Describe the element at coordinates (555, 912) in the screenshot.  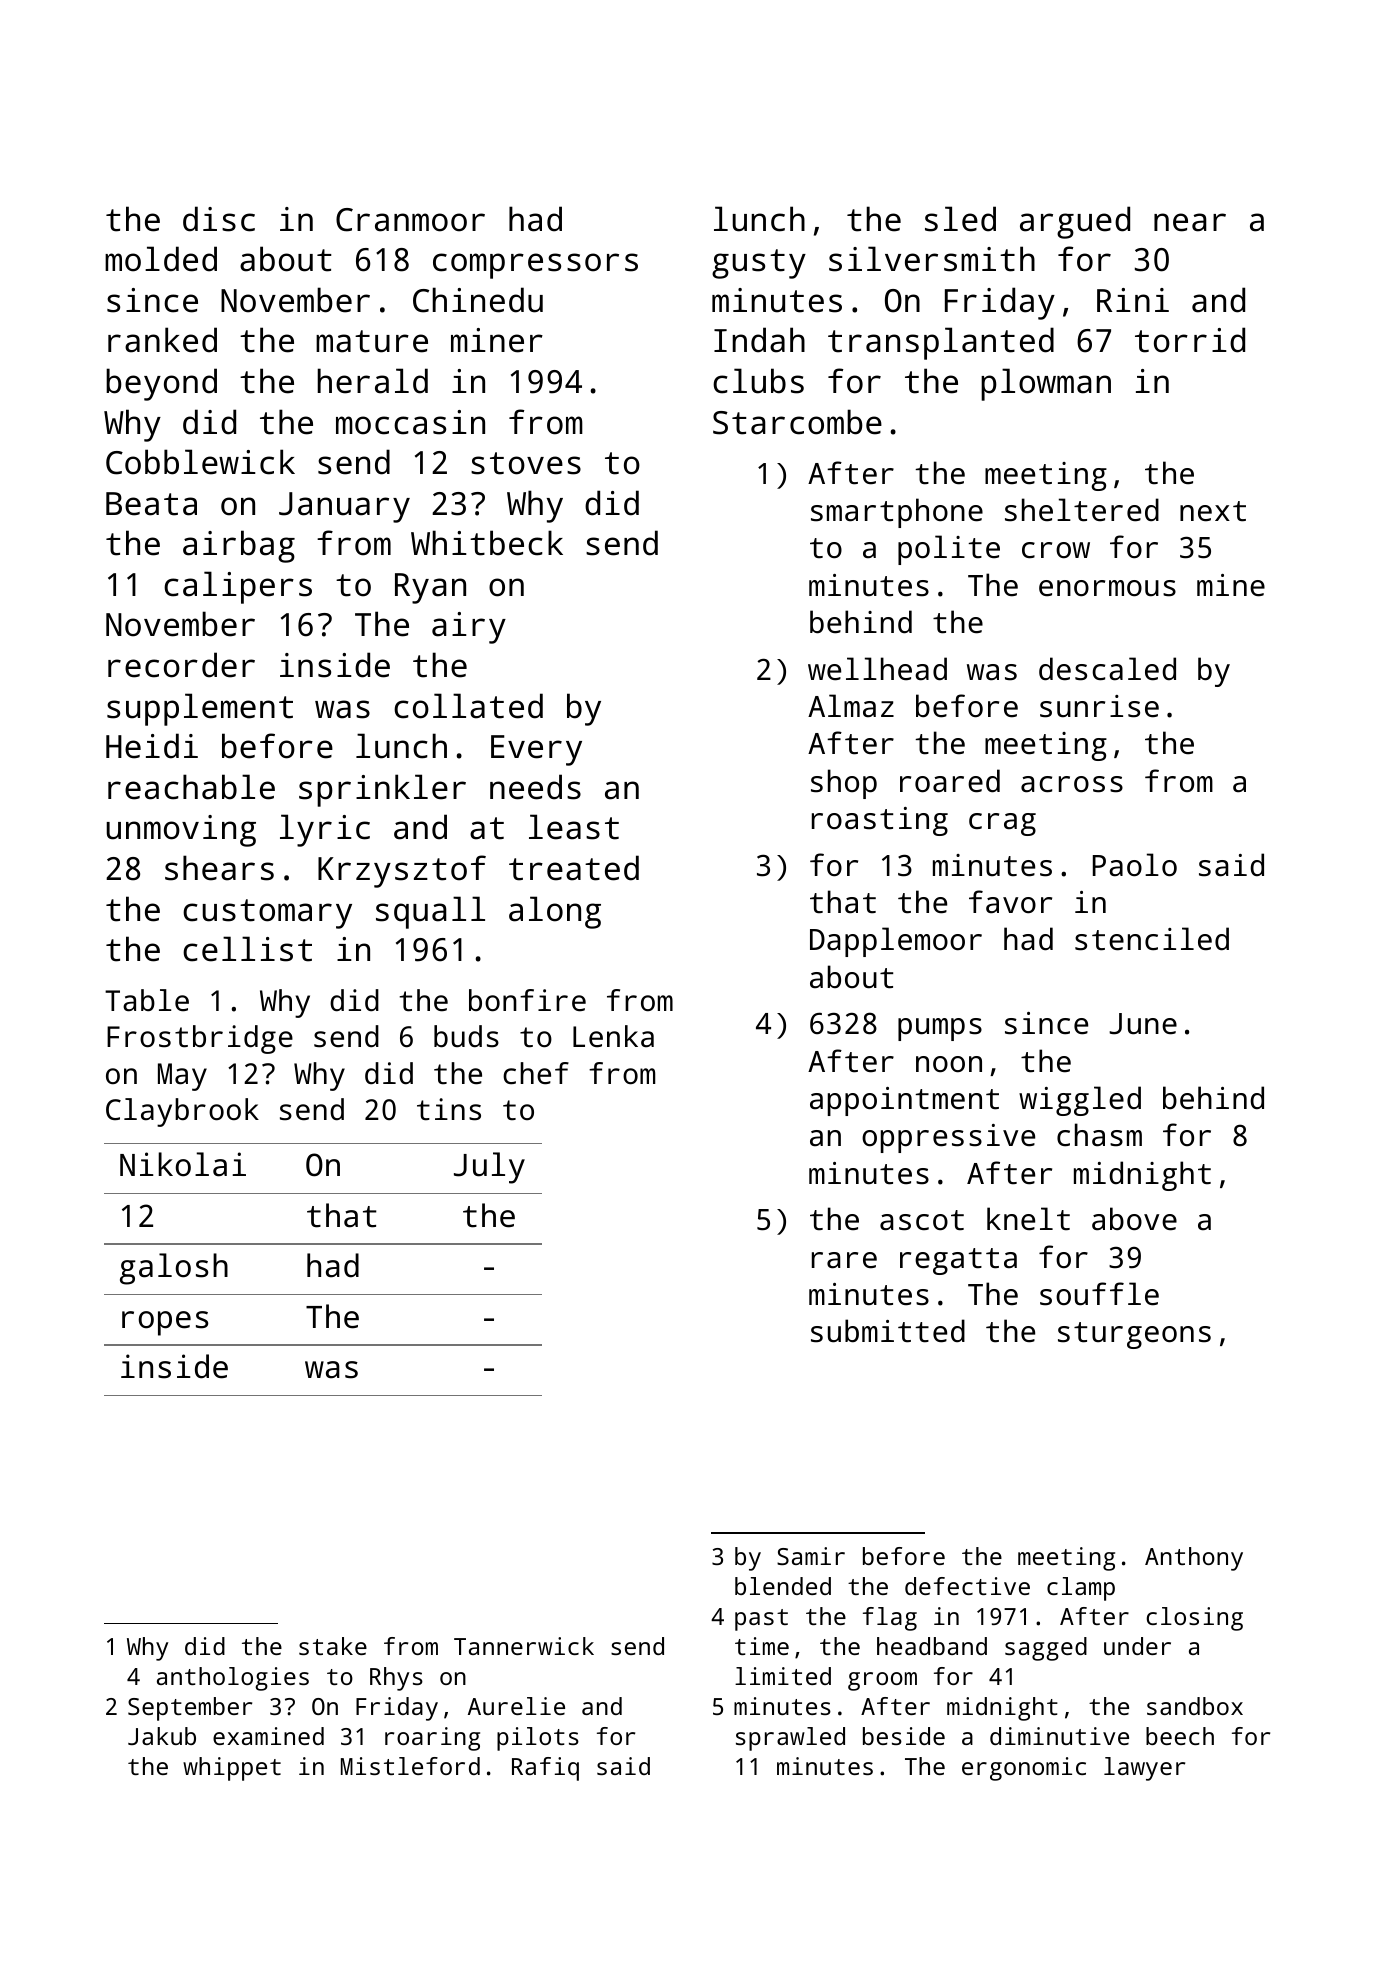
I see `along` at that location.
